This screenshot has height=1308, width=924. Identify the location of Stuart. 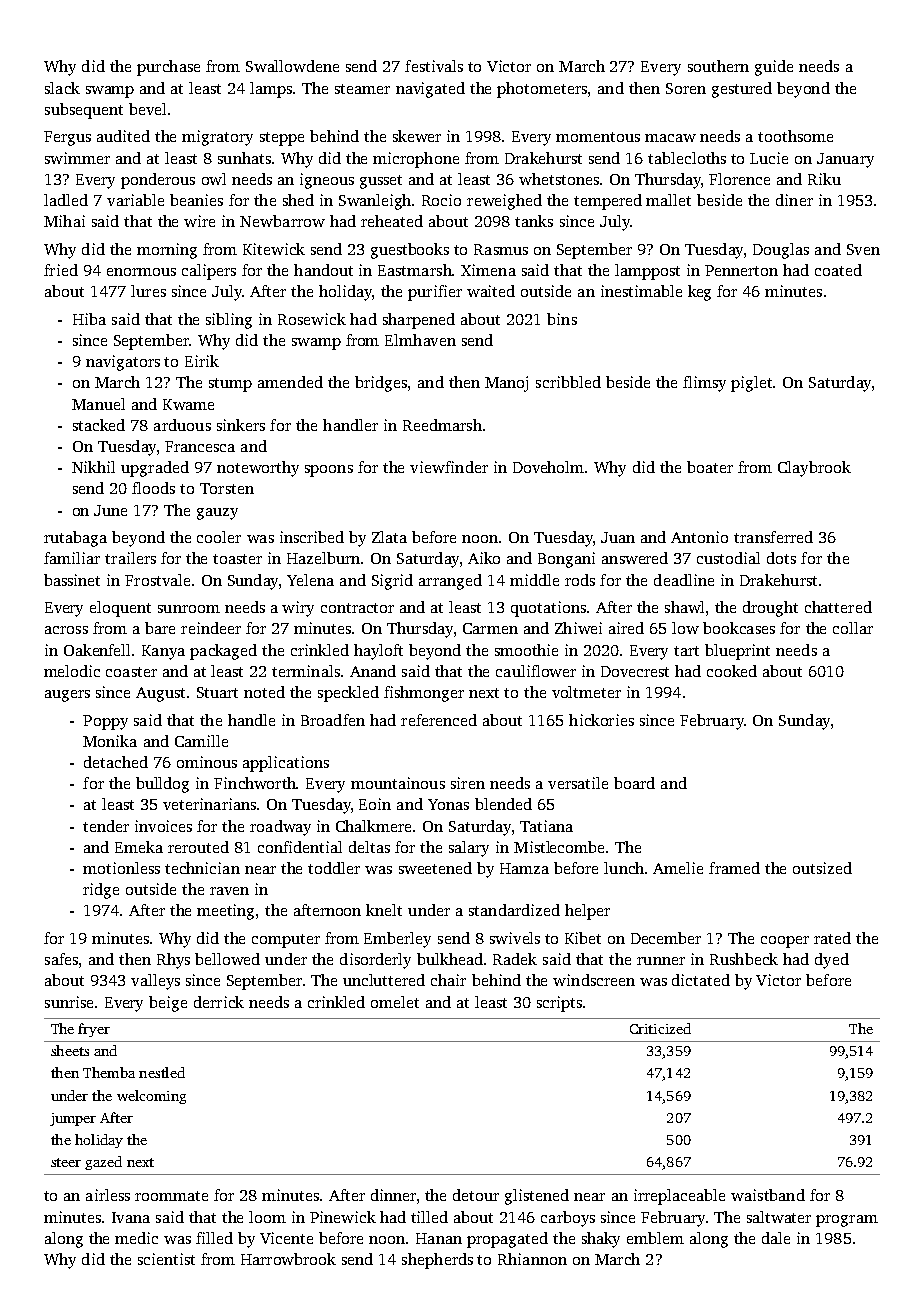
(217, 692).
